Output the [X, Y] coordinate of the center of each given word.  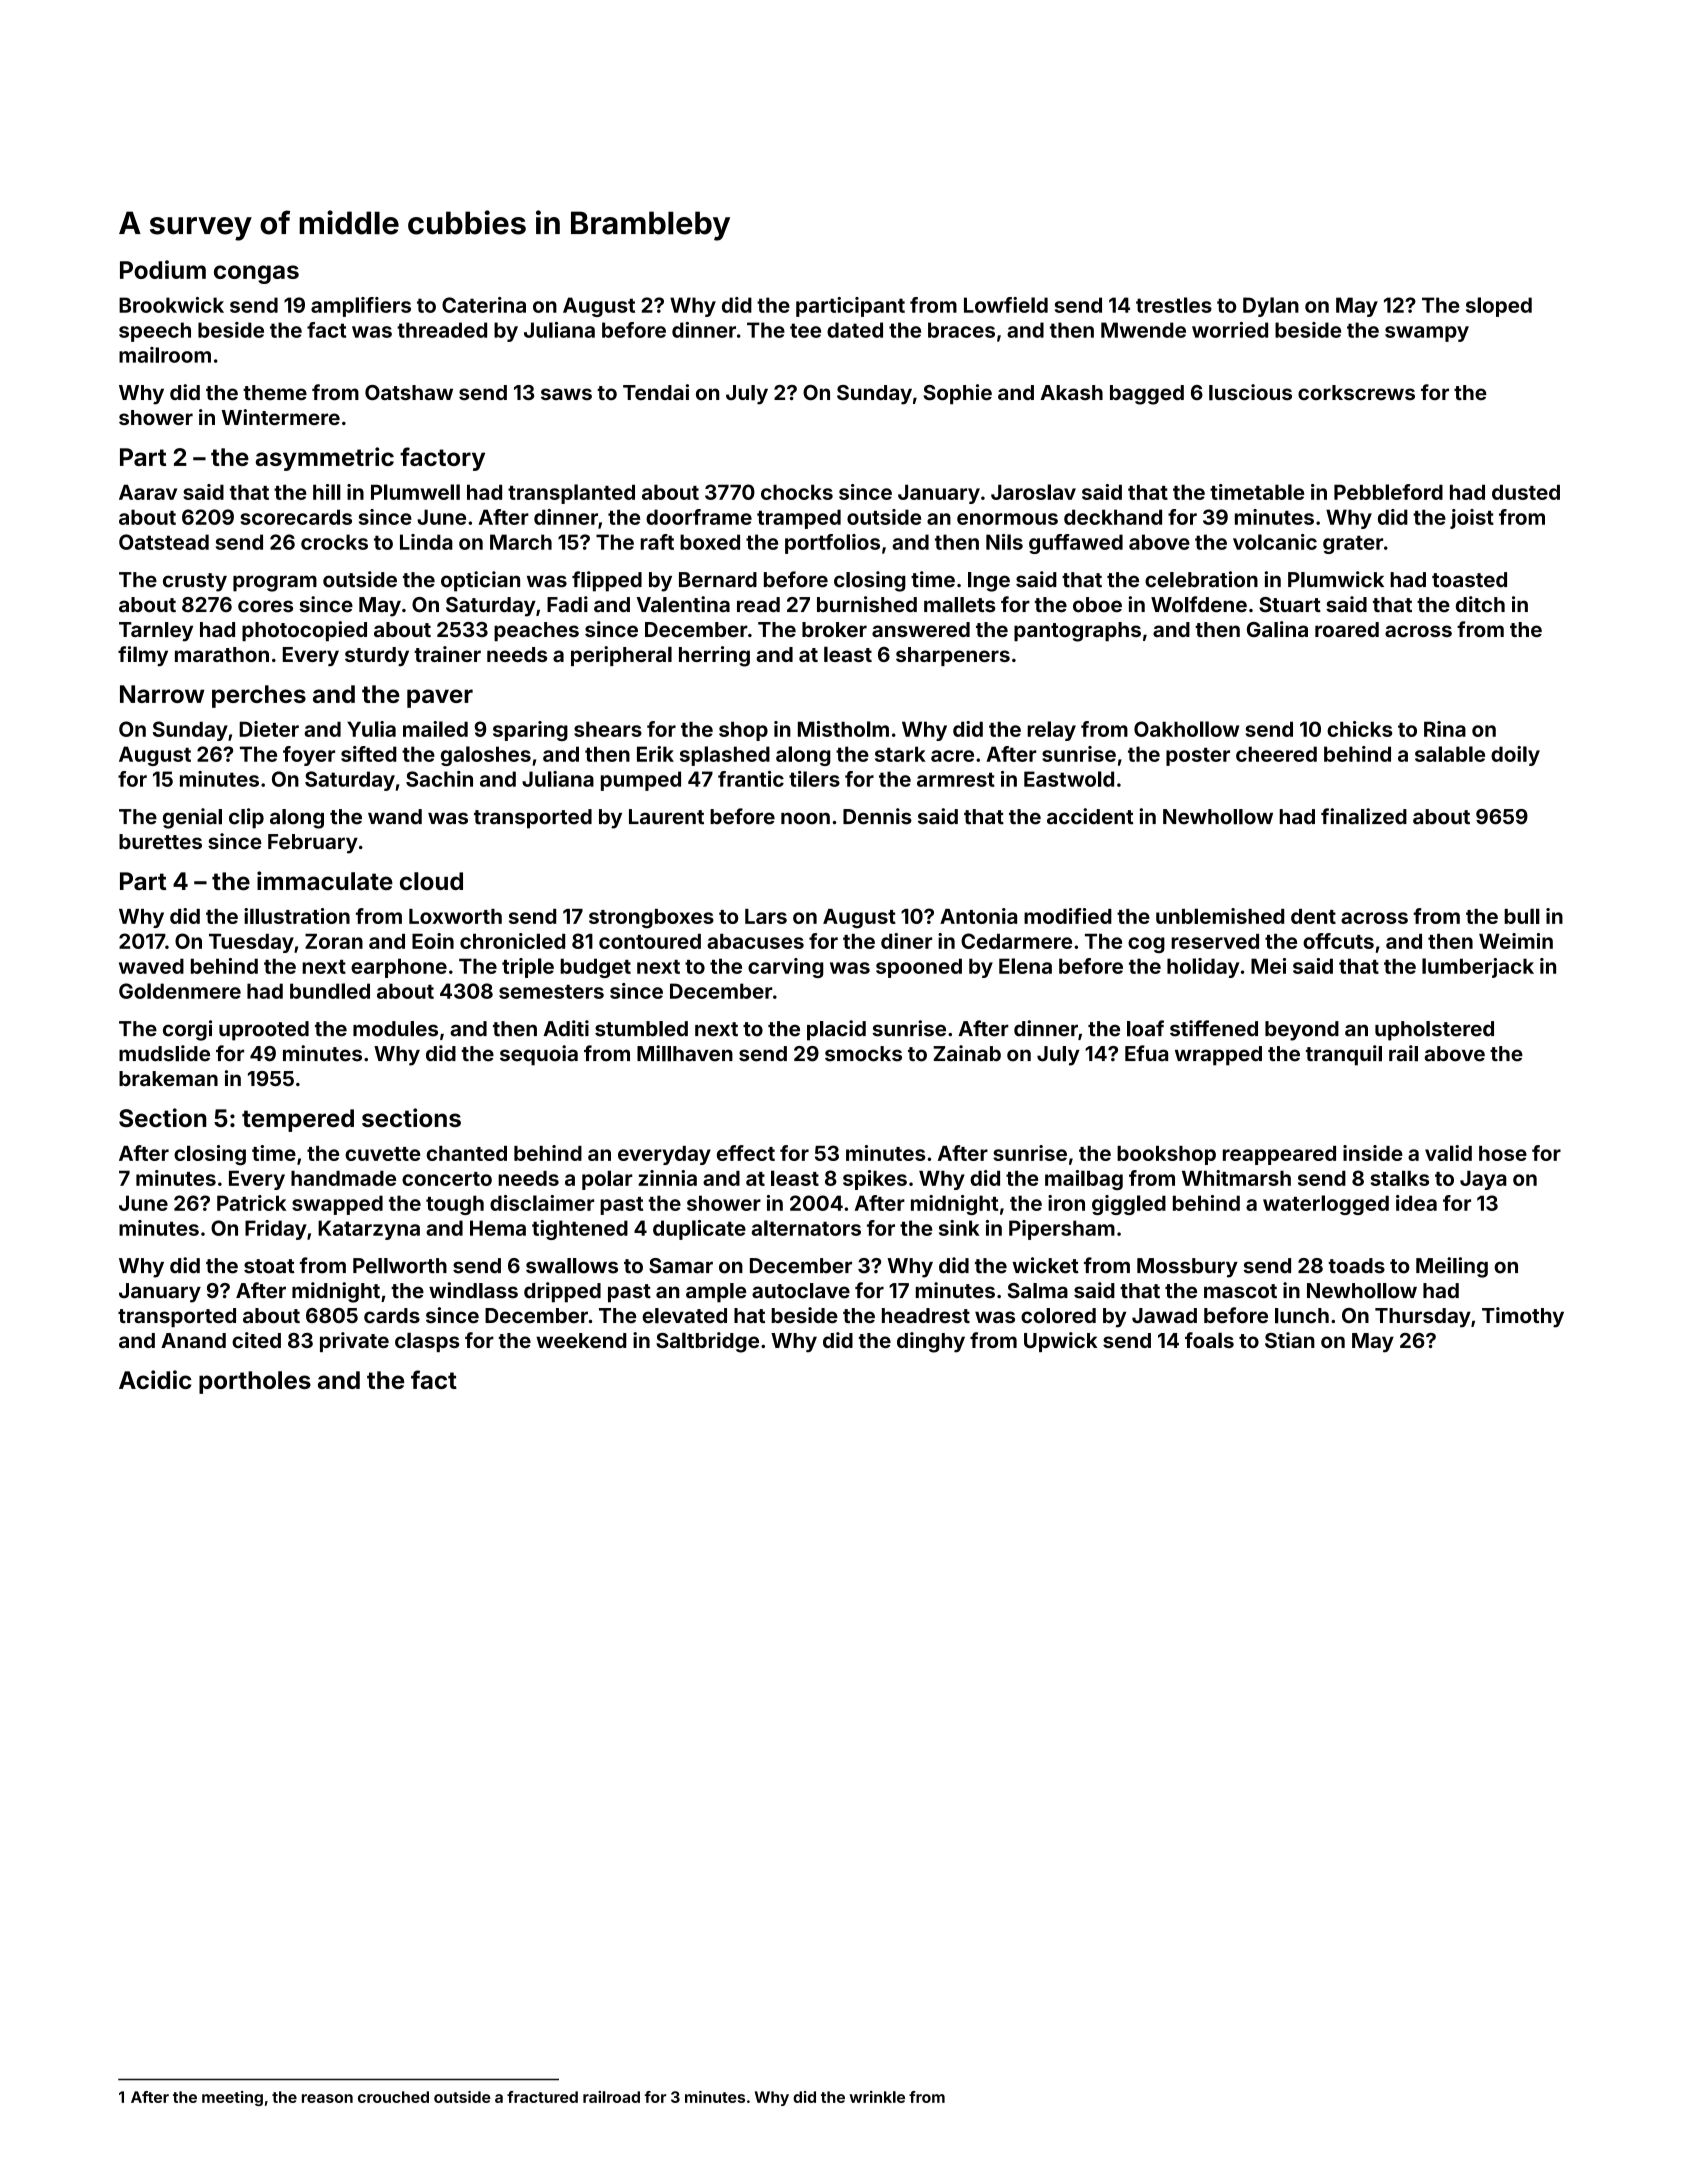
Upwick [1061, 1342]
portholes [255, 1382]
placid [836, 1030]
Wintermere [281, 417]
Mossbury [1187, 1268]
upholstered [1434, 1031]
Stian [1290, 1340]
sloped [1499, 307]
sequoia [539, 1055]
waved [151, 966]
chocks [797, 492]
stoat [269, 1266]
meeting [232, 2098]
